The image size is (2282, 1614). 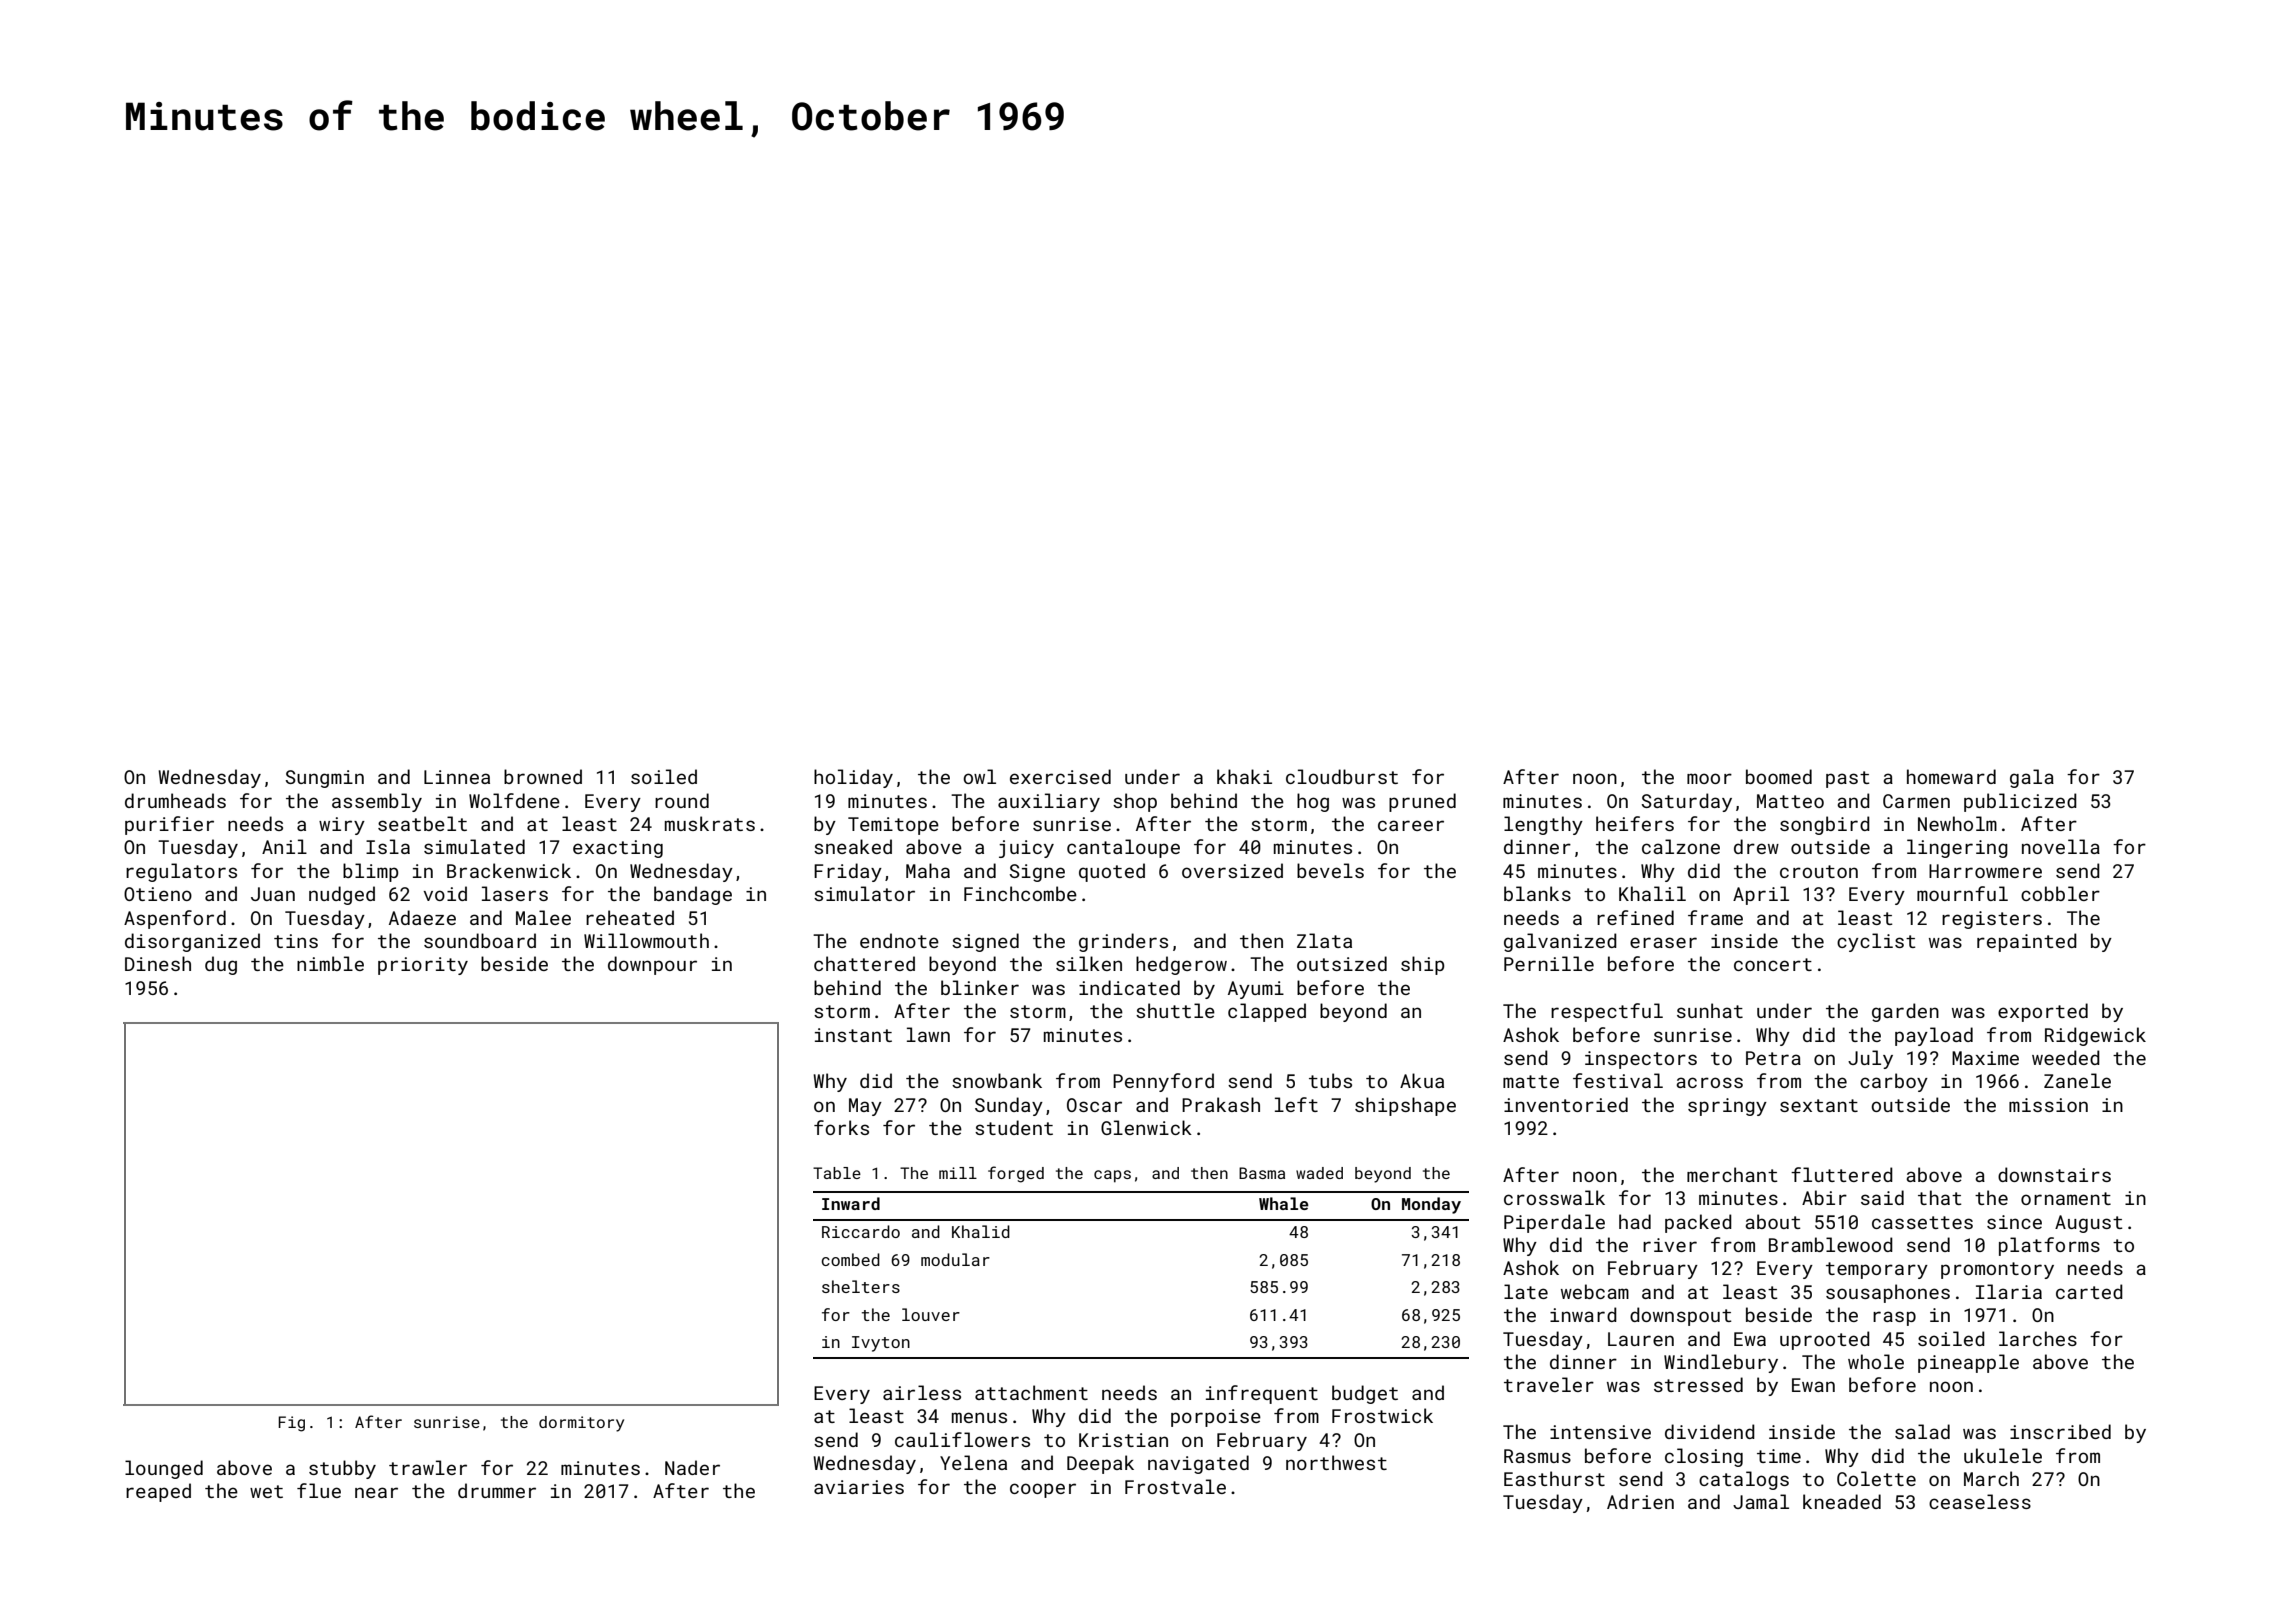 I want to click on cantaloupe, so click(x=1123, y=848).
